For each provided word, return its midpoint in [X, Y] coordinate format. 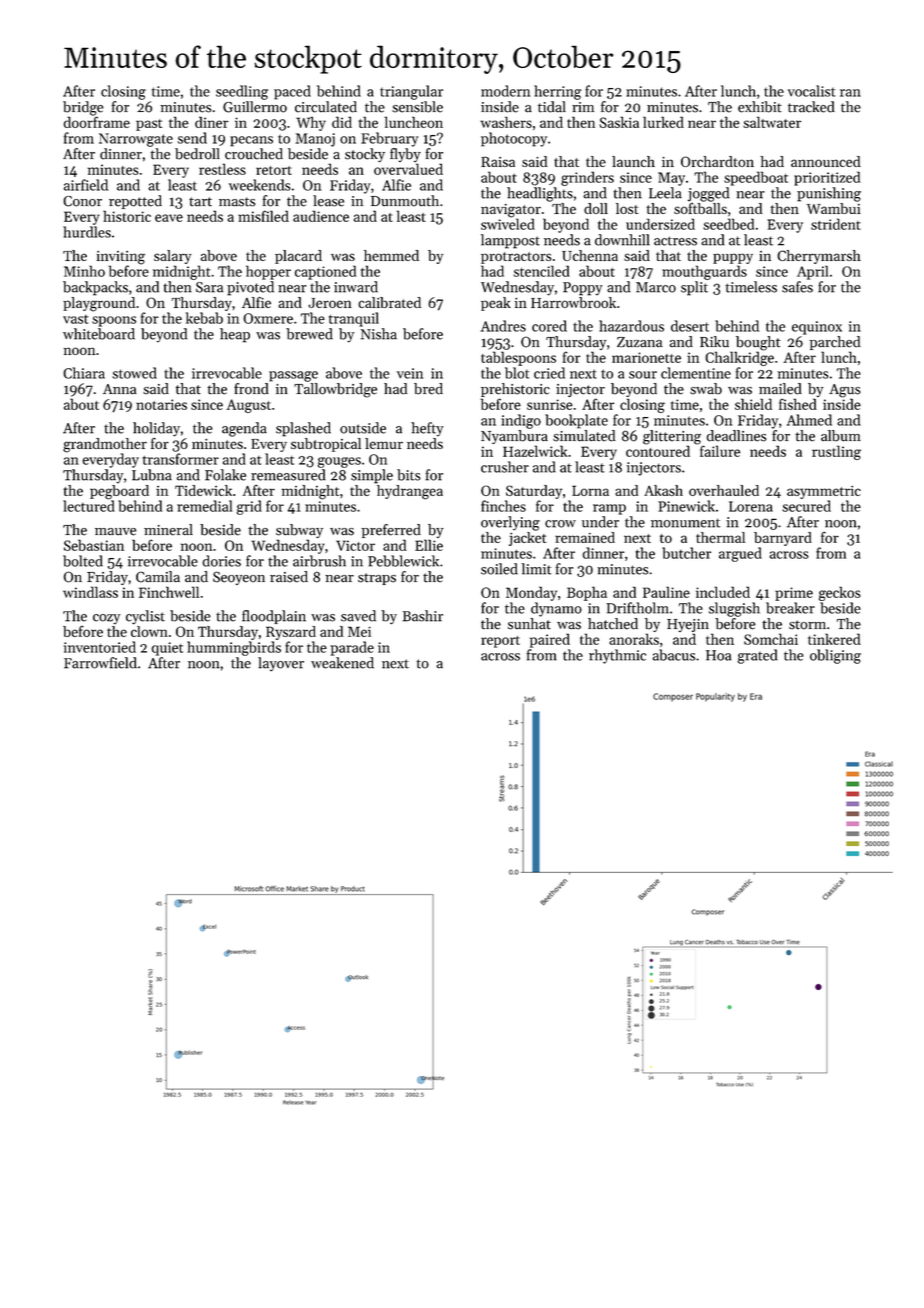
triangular [411, 92]
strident [836, 224]
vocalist [812, 91]
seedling [242, 92]
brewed [309, 334]
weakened [342, 663]
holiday [156, 429]
